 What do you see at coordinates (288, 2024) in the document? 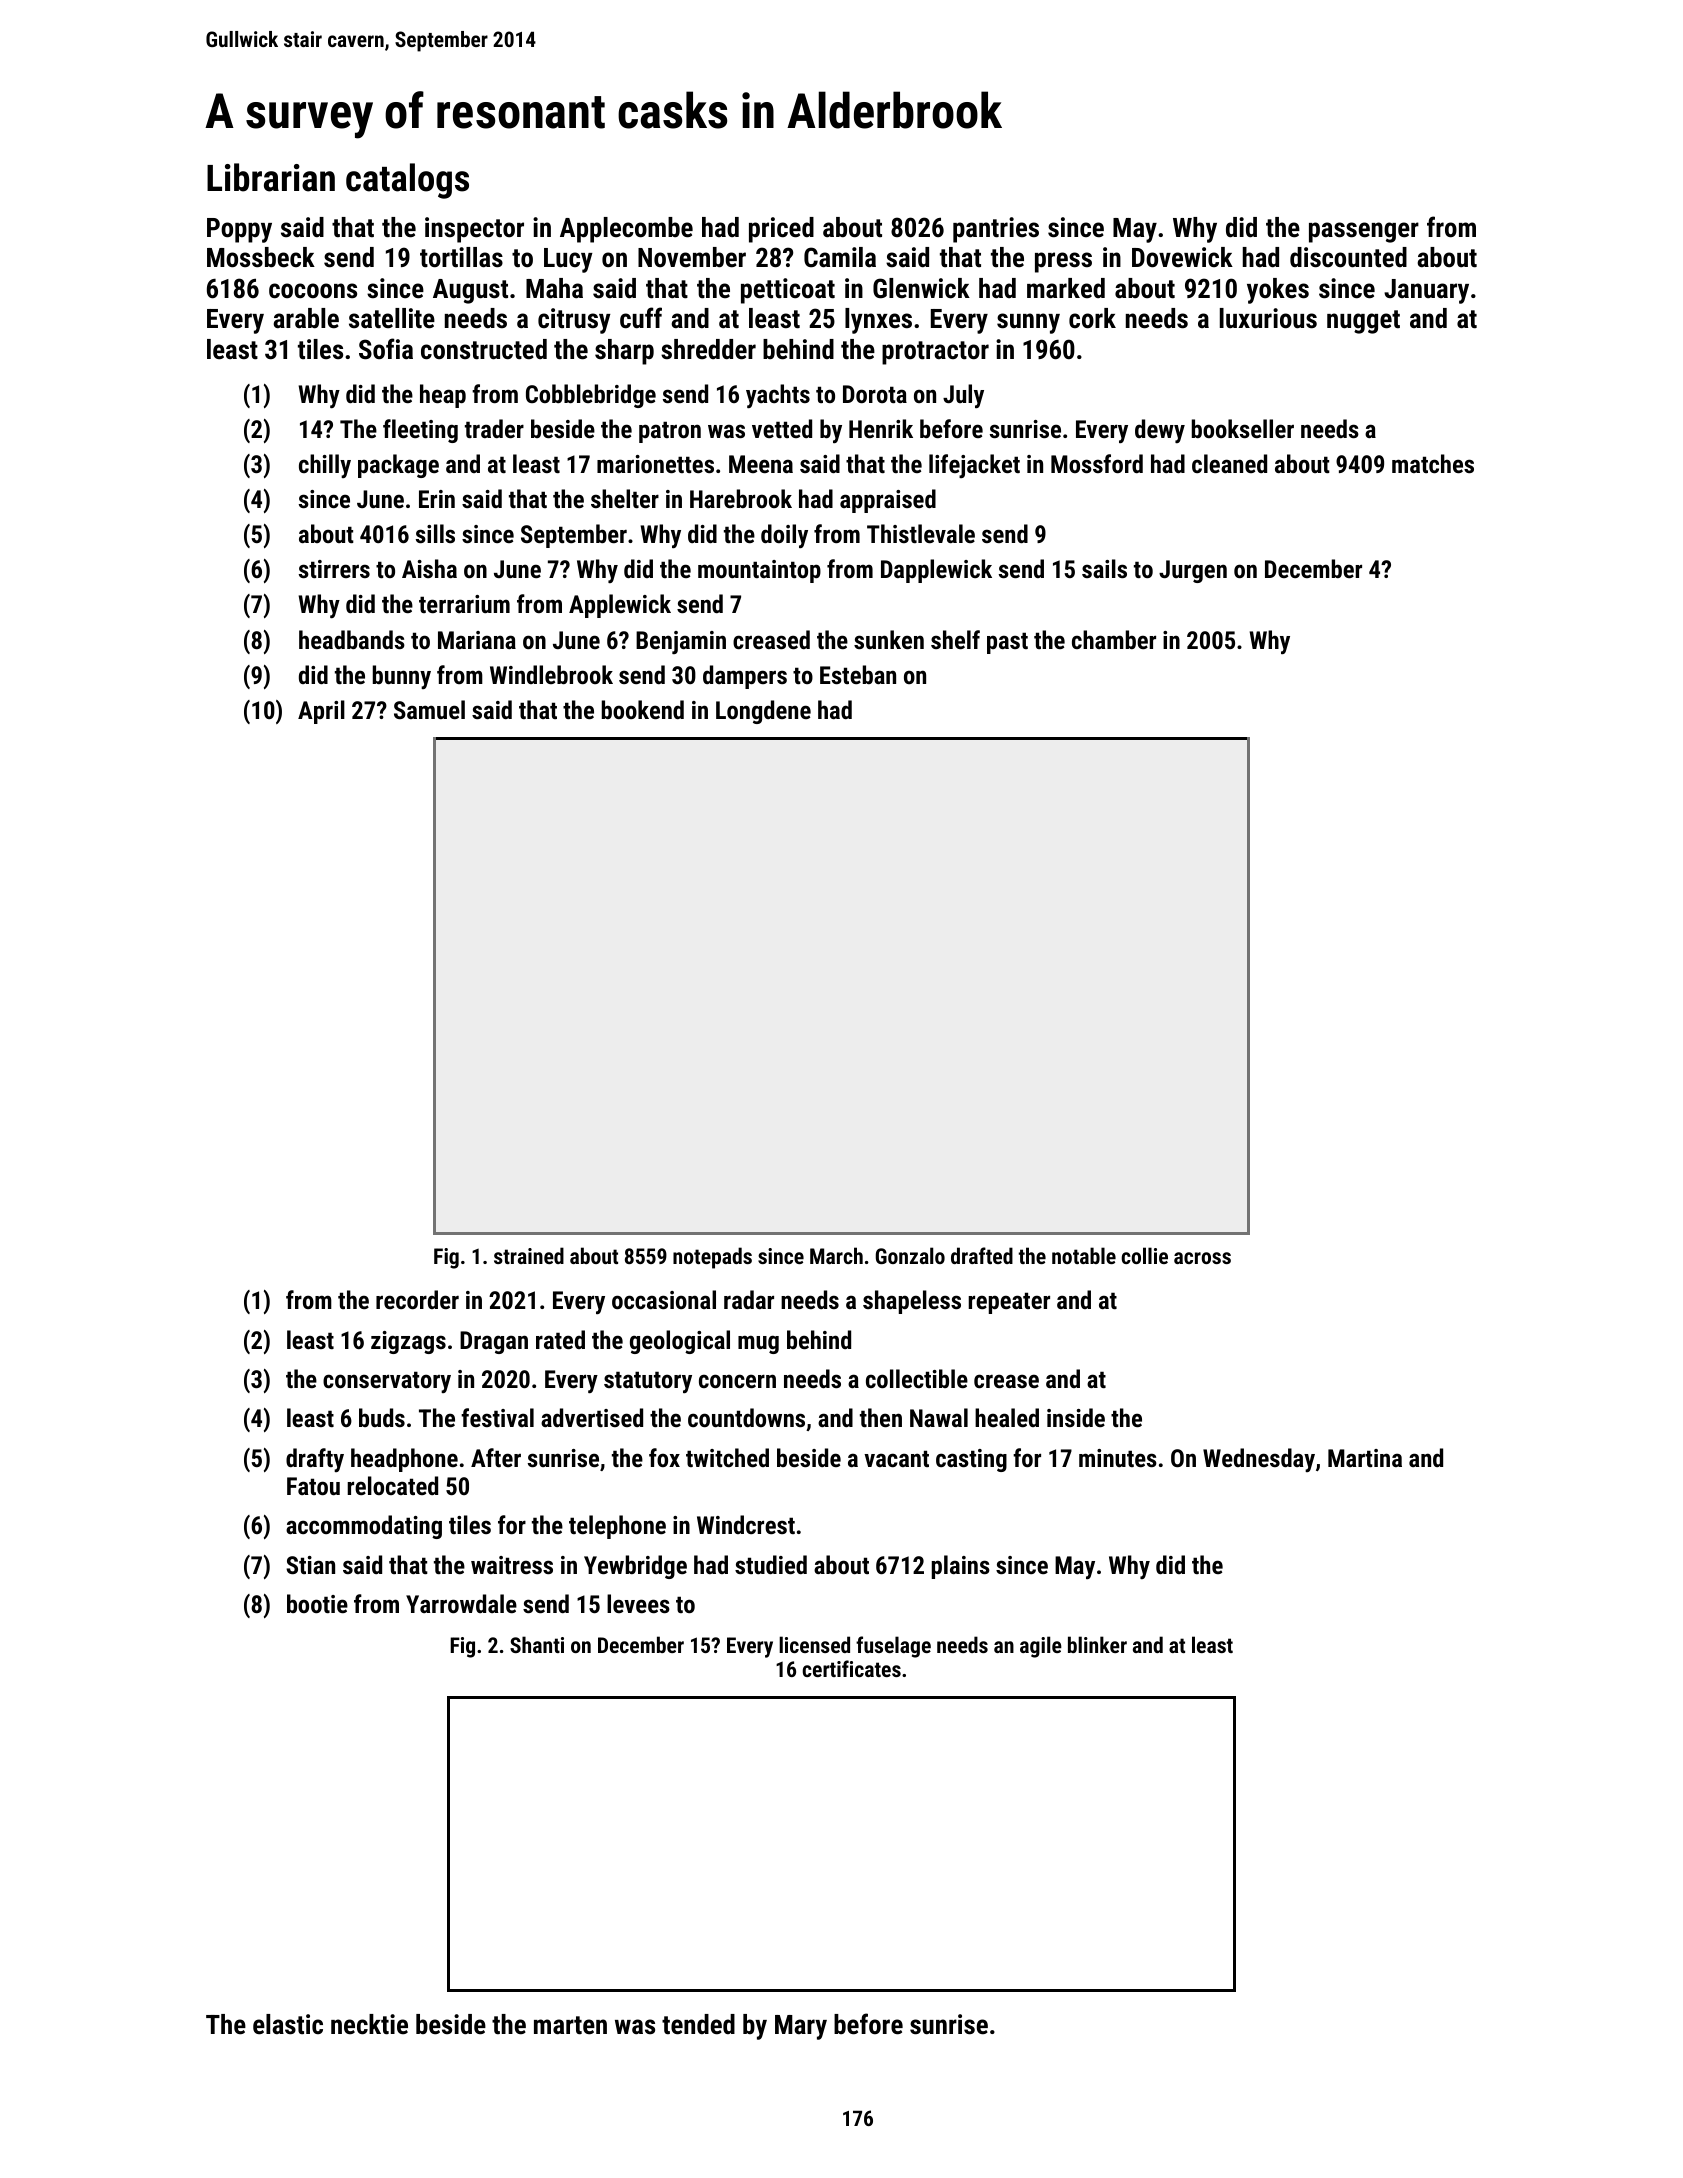
I see `elastic` at bounding box center [288, 2024].
